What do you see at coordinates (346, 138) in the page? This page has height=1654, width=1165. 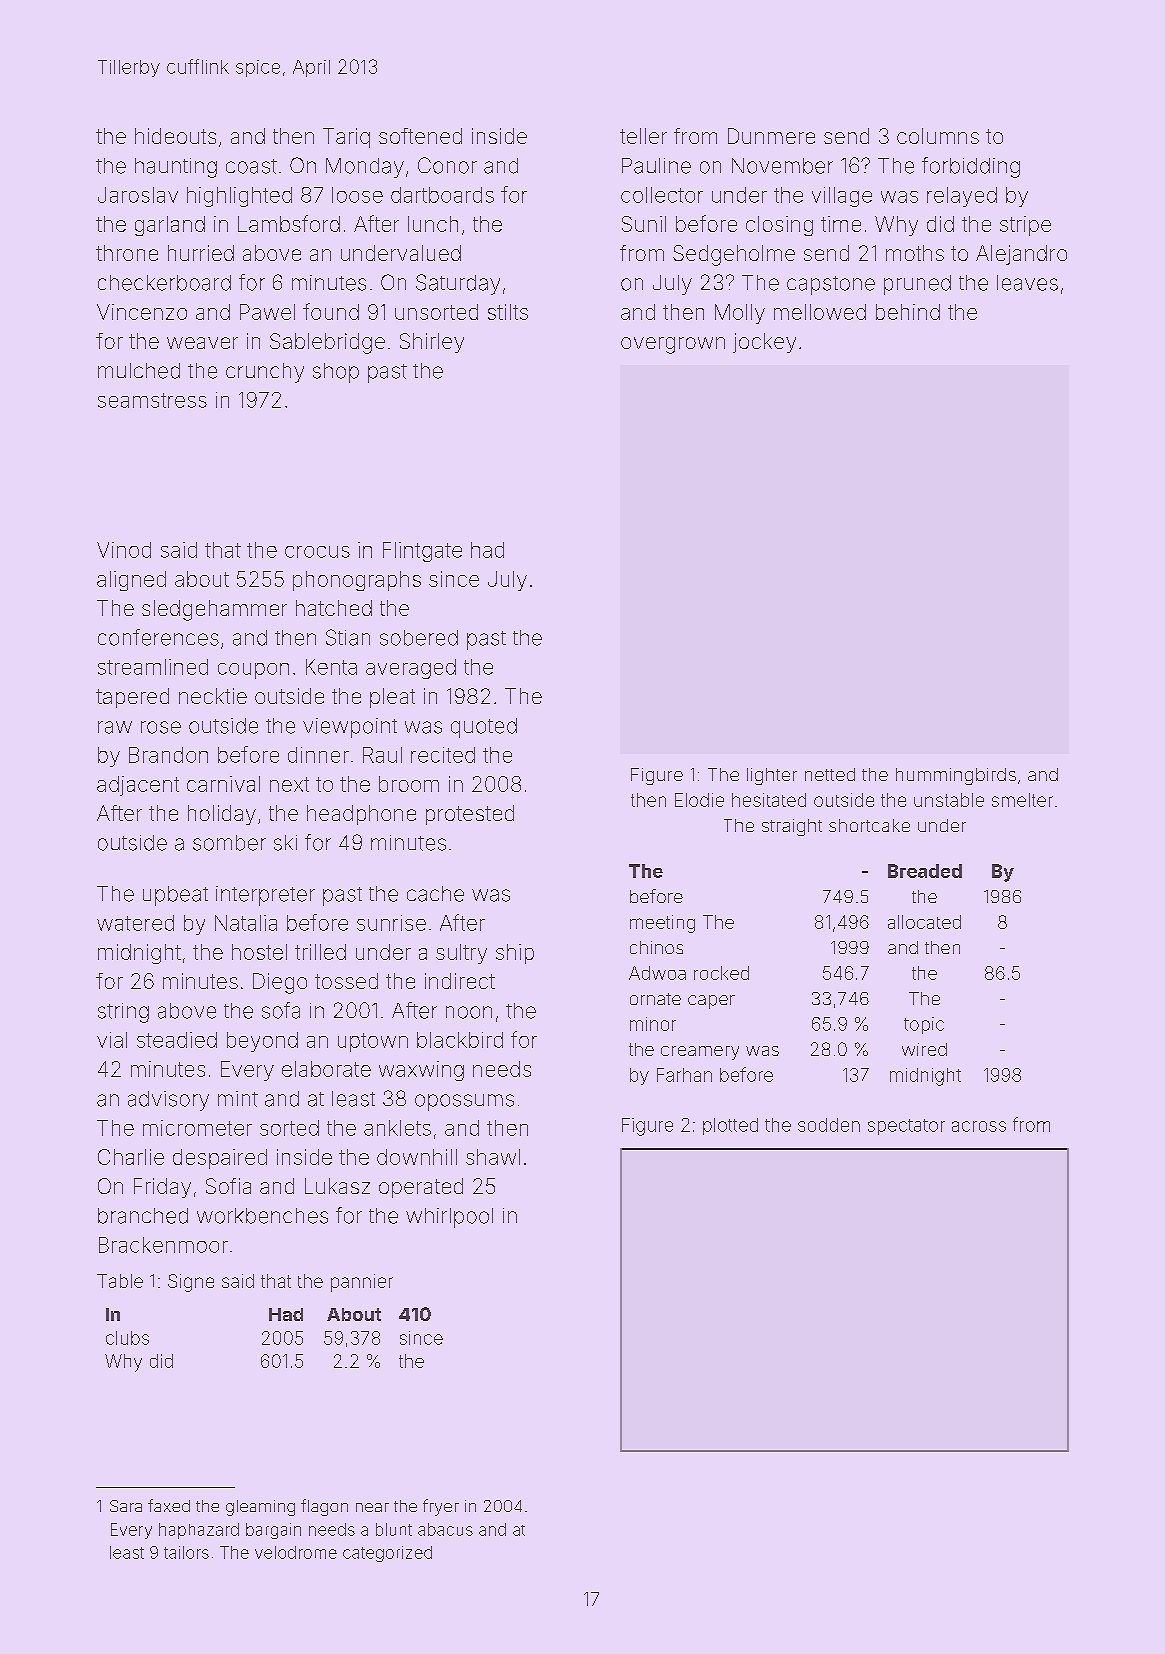 I see `Tariq` at bounding box center [346, 138].
